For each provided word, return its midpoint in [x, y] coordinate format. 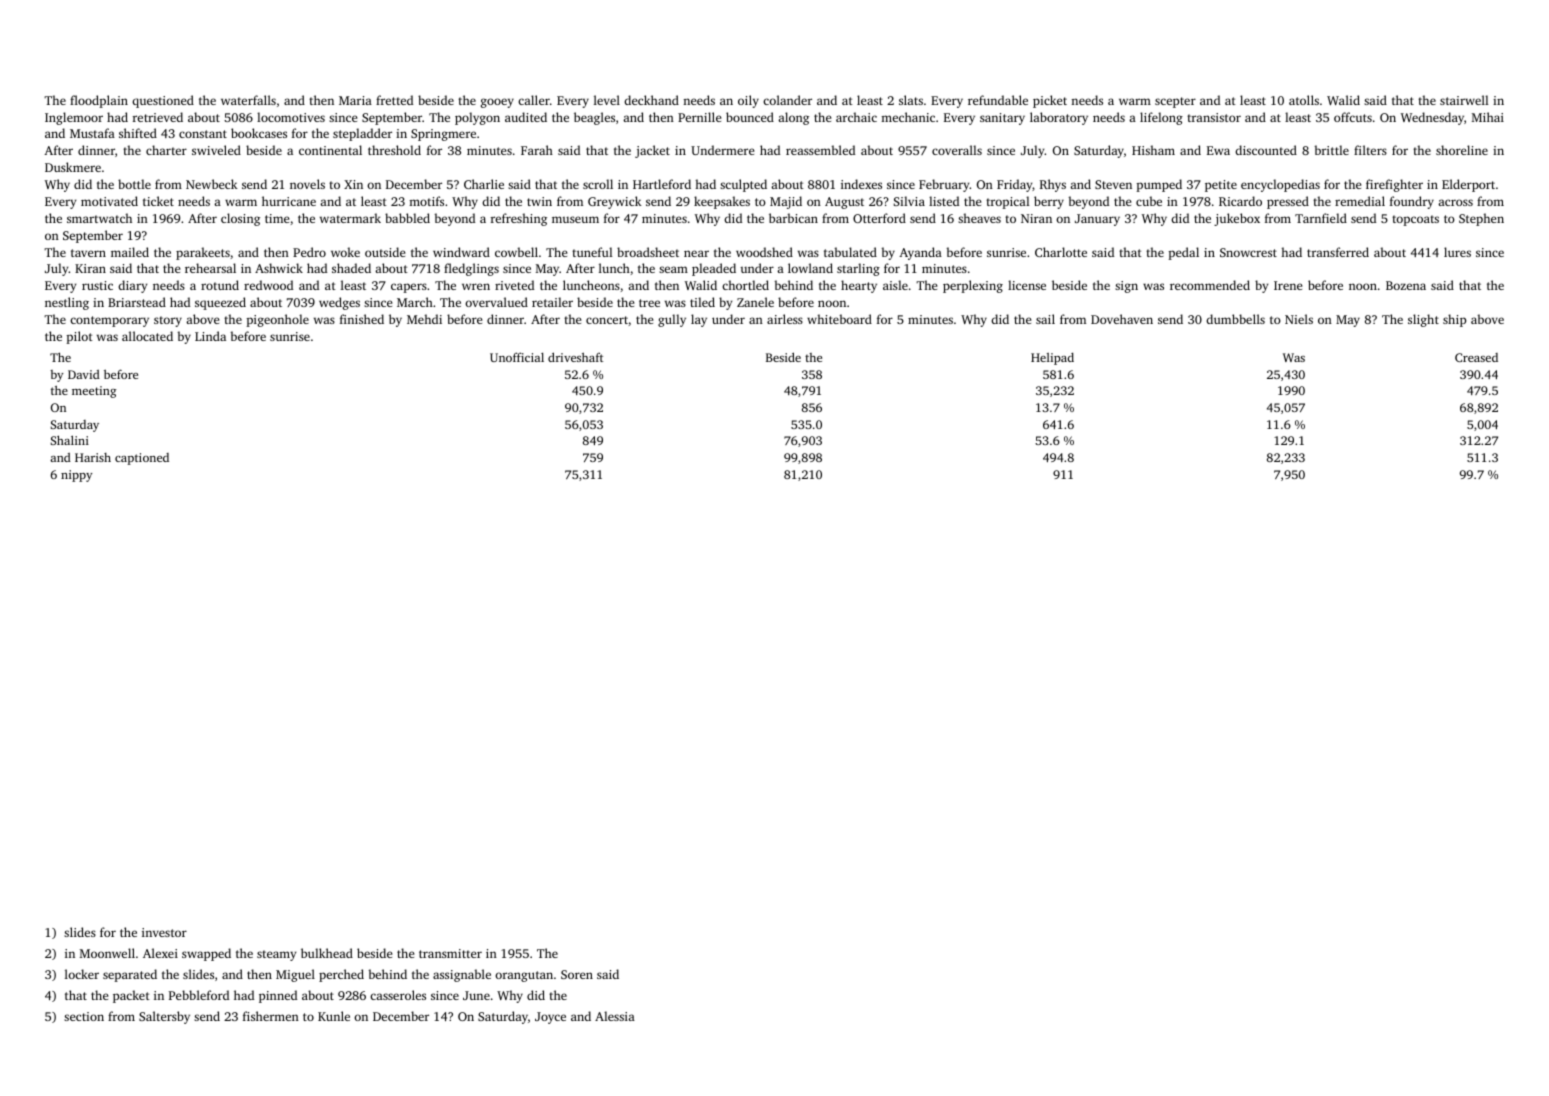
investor [164, 932]
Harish [93, 457]
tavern [88, 253]
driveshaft [575, 357]
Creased [1476, 357]
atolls [1304, 100]
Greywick [615, 202]
